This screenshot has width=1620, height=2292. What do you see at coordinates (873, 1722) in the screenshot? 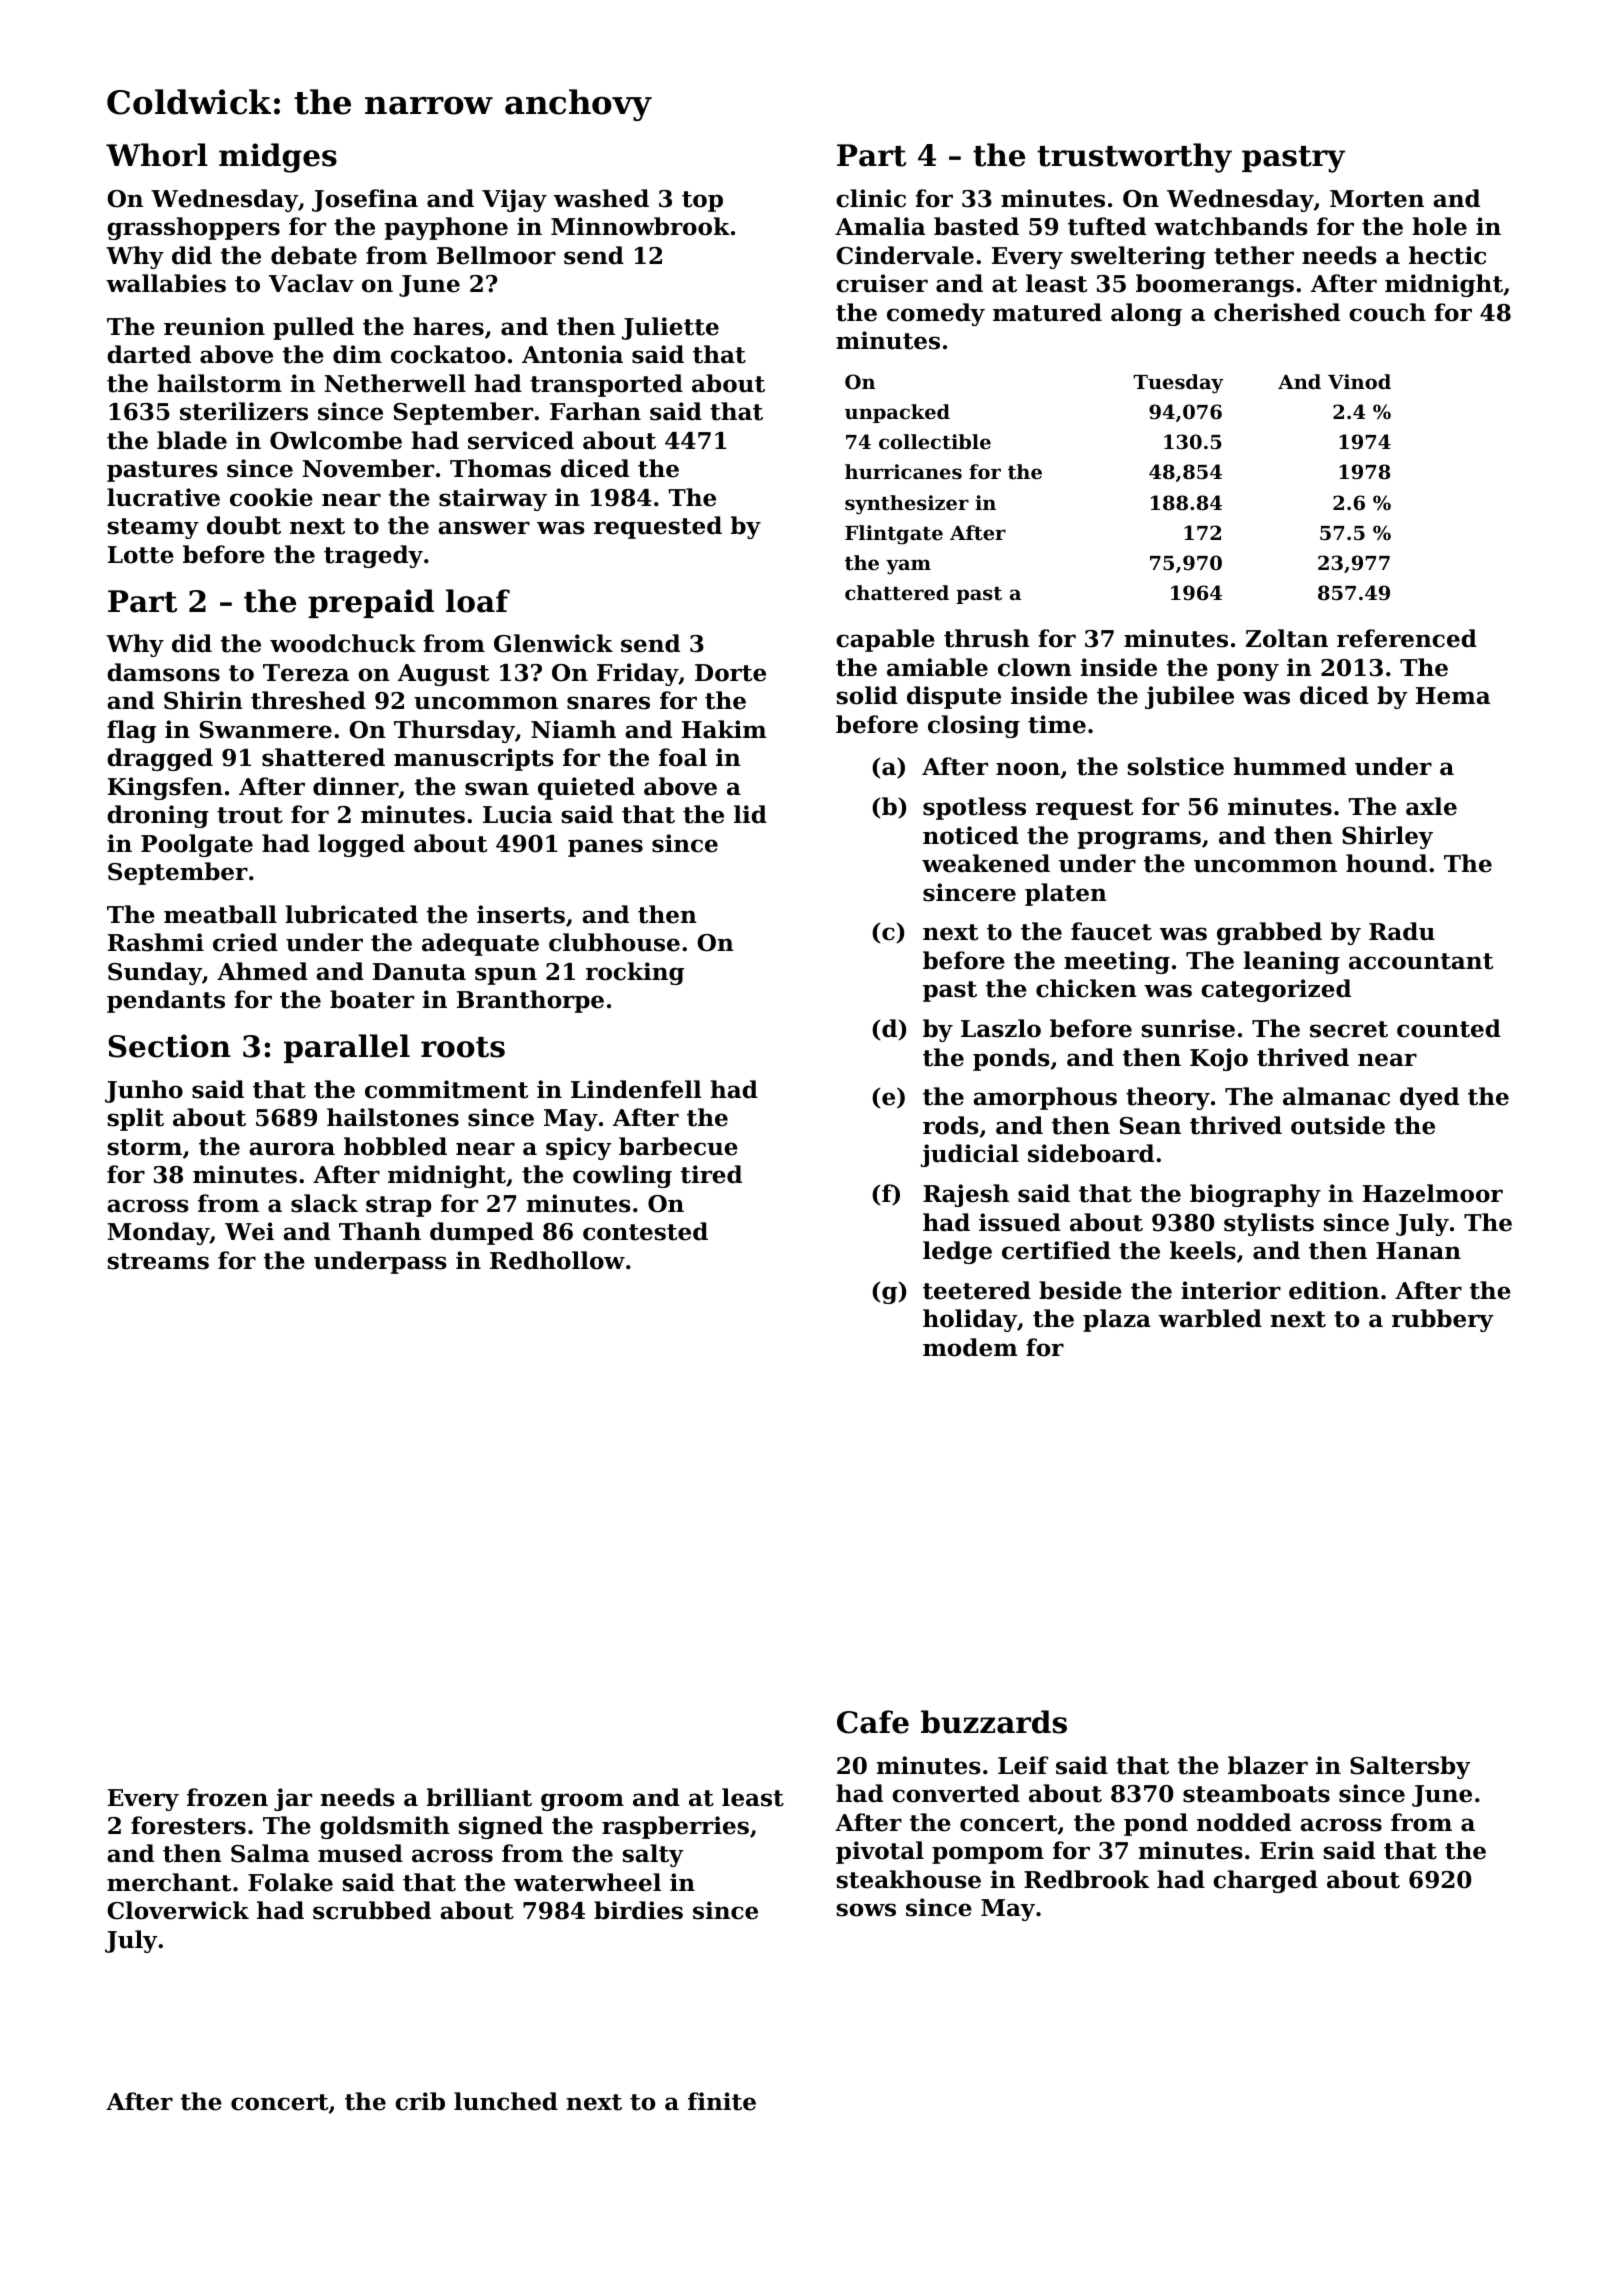
I see `Cafe` at bounding box center [873, 1722].
